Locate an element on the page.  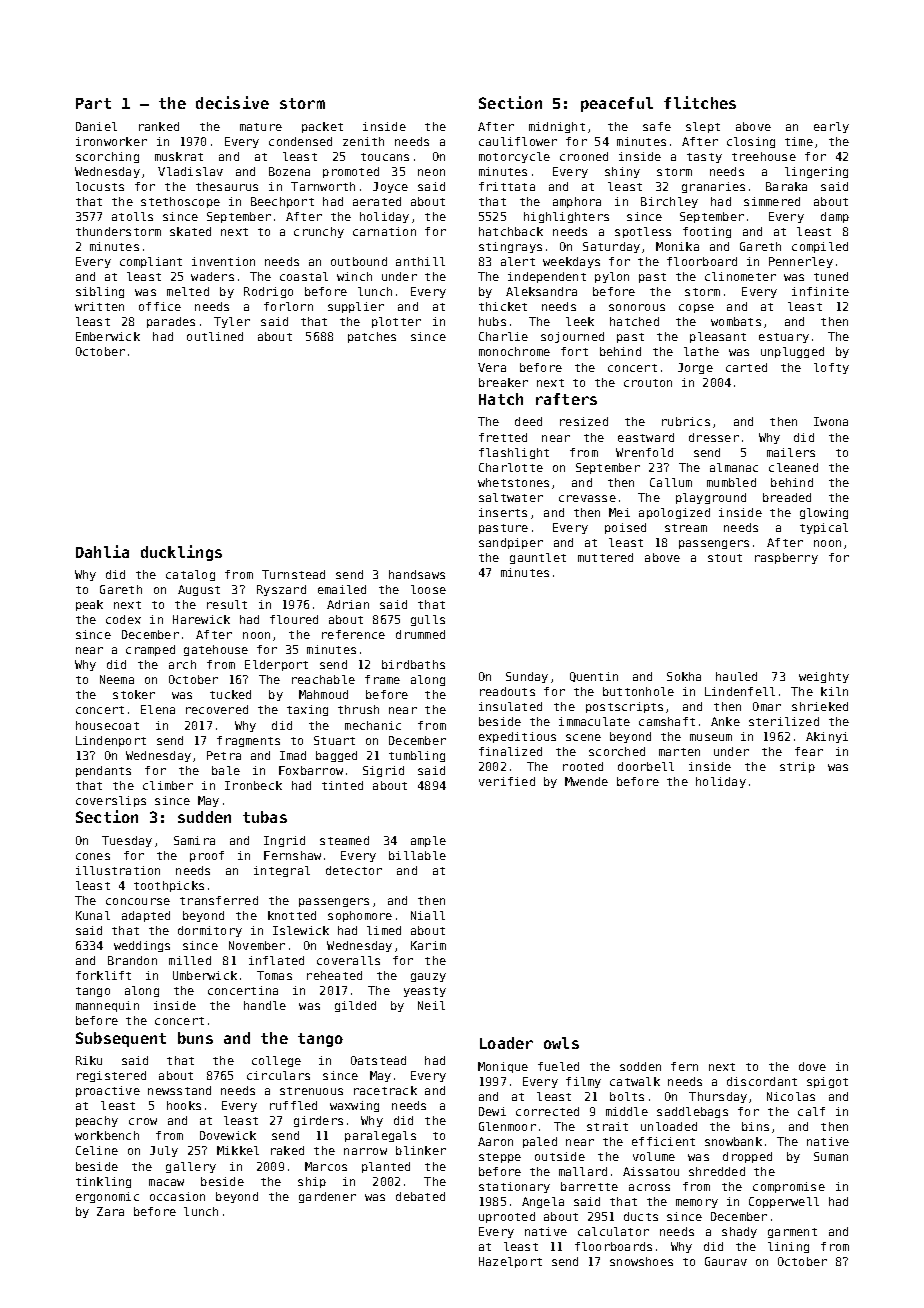
flitches is located at coordinates (700, 102).
